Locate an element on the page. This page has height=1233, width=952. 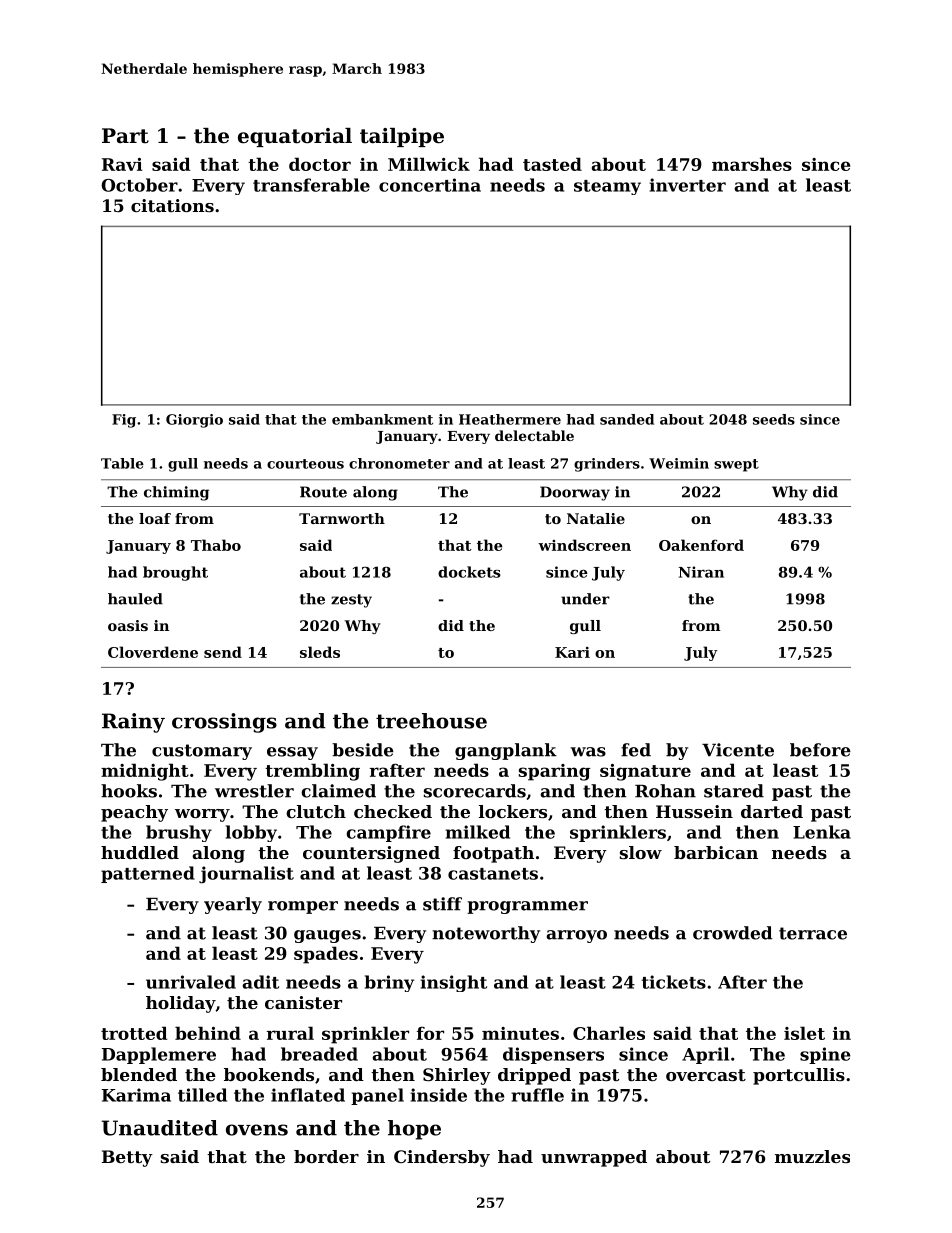
peachy is located at coordinates (134, 813).
